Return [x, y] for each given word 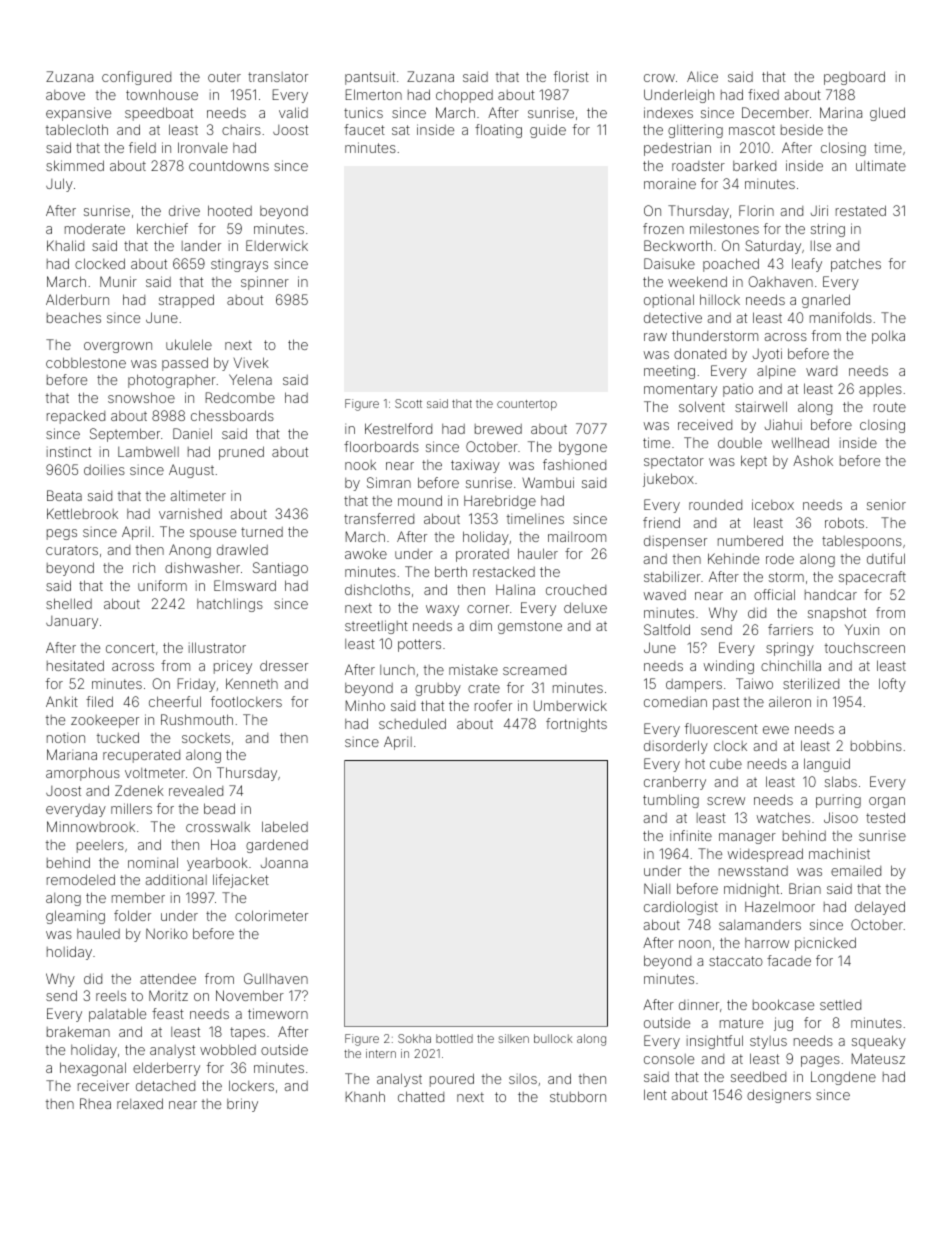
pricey [233, 667]
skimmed [75, 165]
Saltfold [667, 629]
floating [498, 131]
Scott [408, 403]
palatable [117, 1015]
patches [856, 265]
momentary [680, 390]
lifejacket [241, 881]
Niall [657, 888]
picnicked [825, 944]
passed [185, 364]
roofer [493, 705]
